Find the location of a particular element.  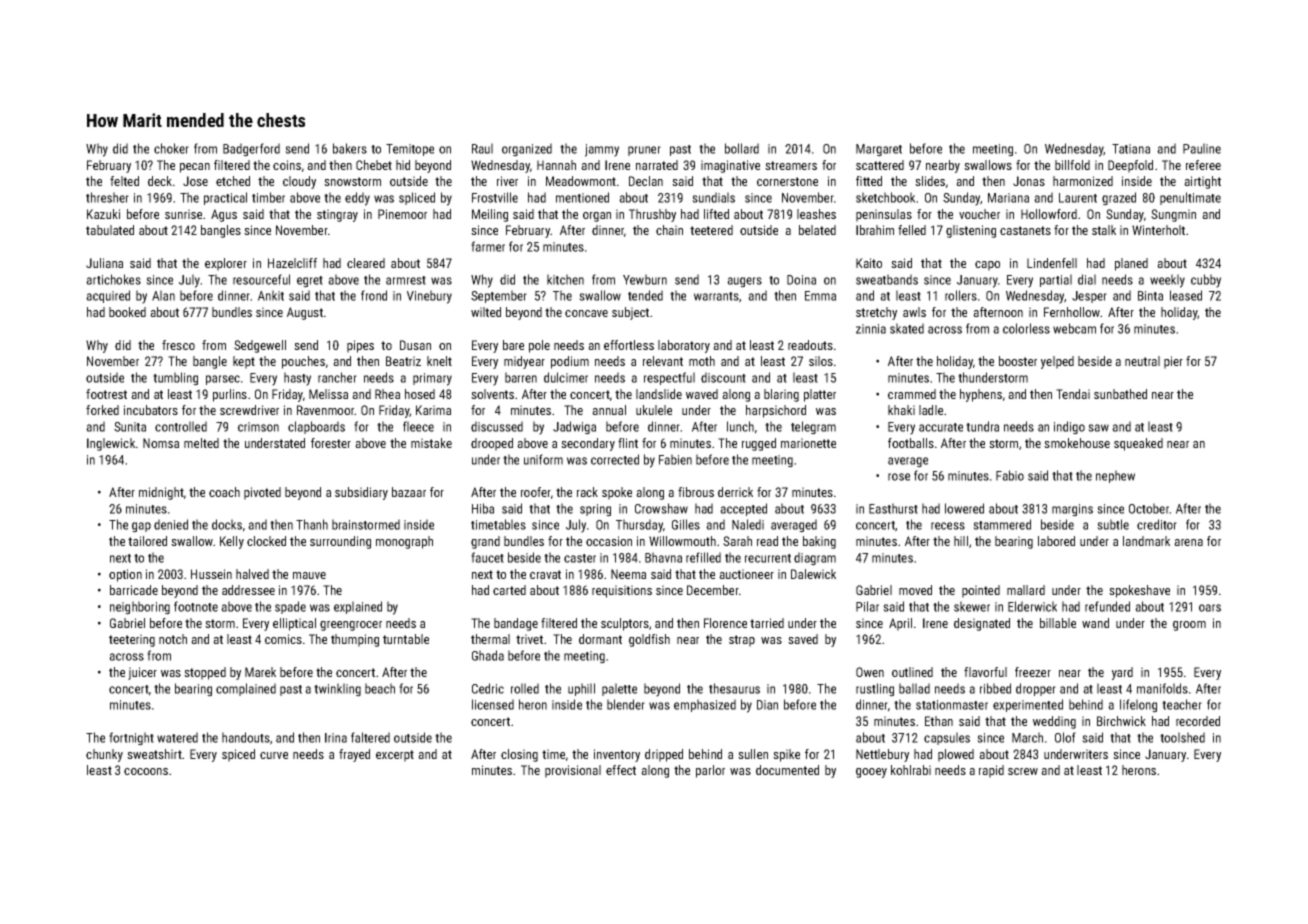

gap is located at coordinates (141, 527).
